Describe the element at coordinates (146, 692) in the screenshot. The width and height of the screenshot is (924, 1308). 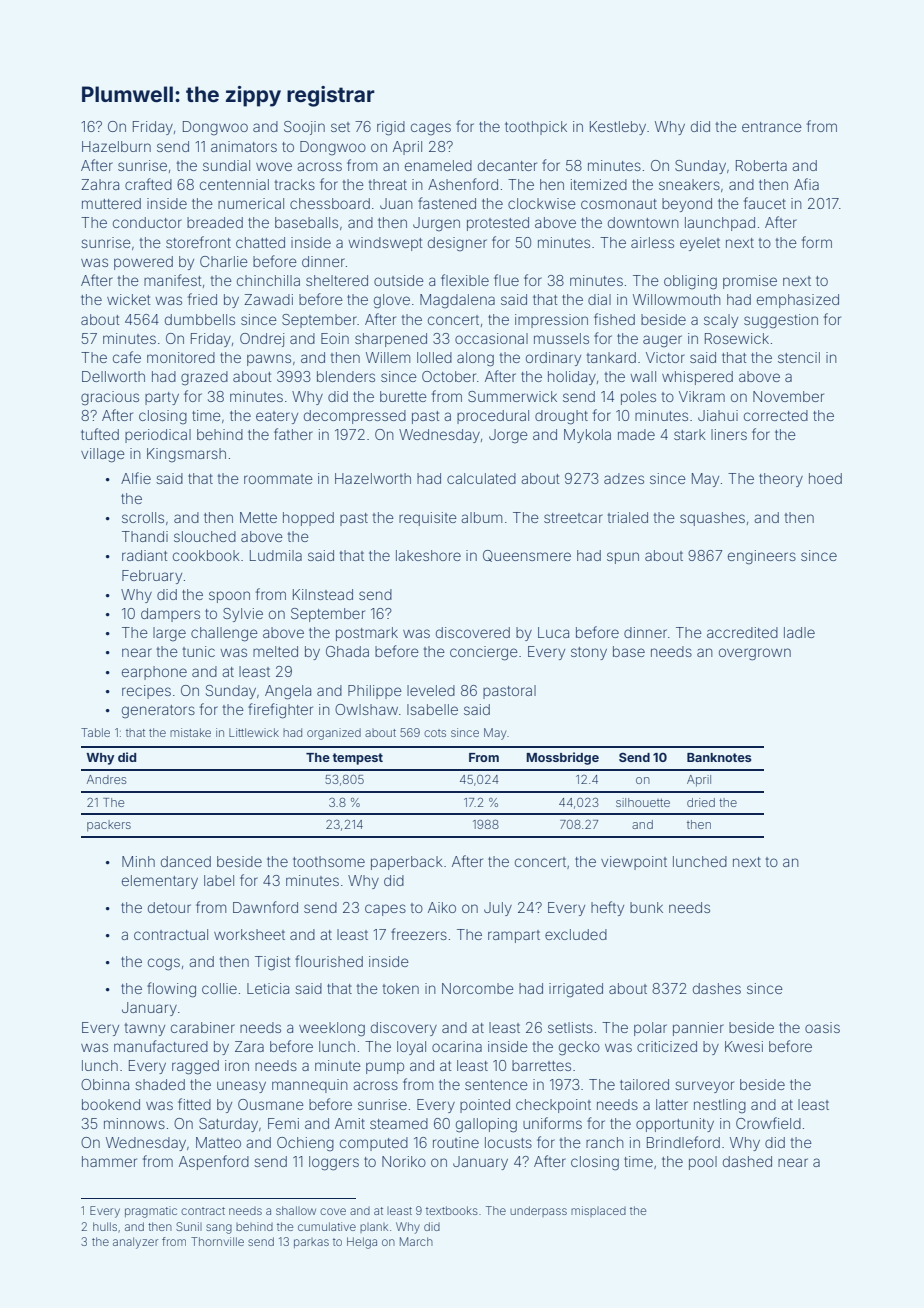
I see `recipes` at that location.
